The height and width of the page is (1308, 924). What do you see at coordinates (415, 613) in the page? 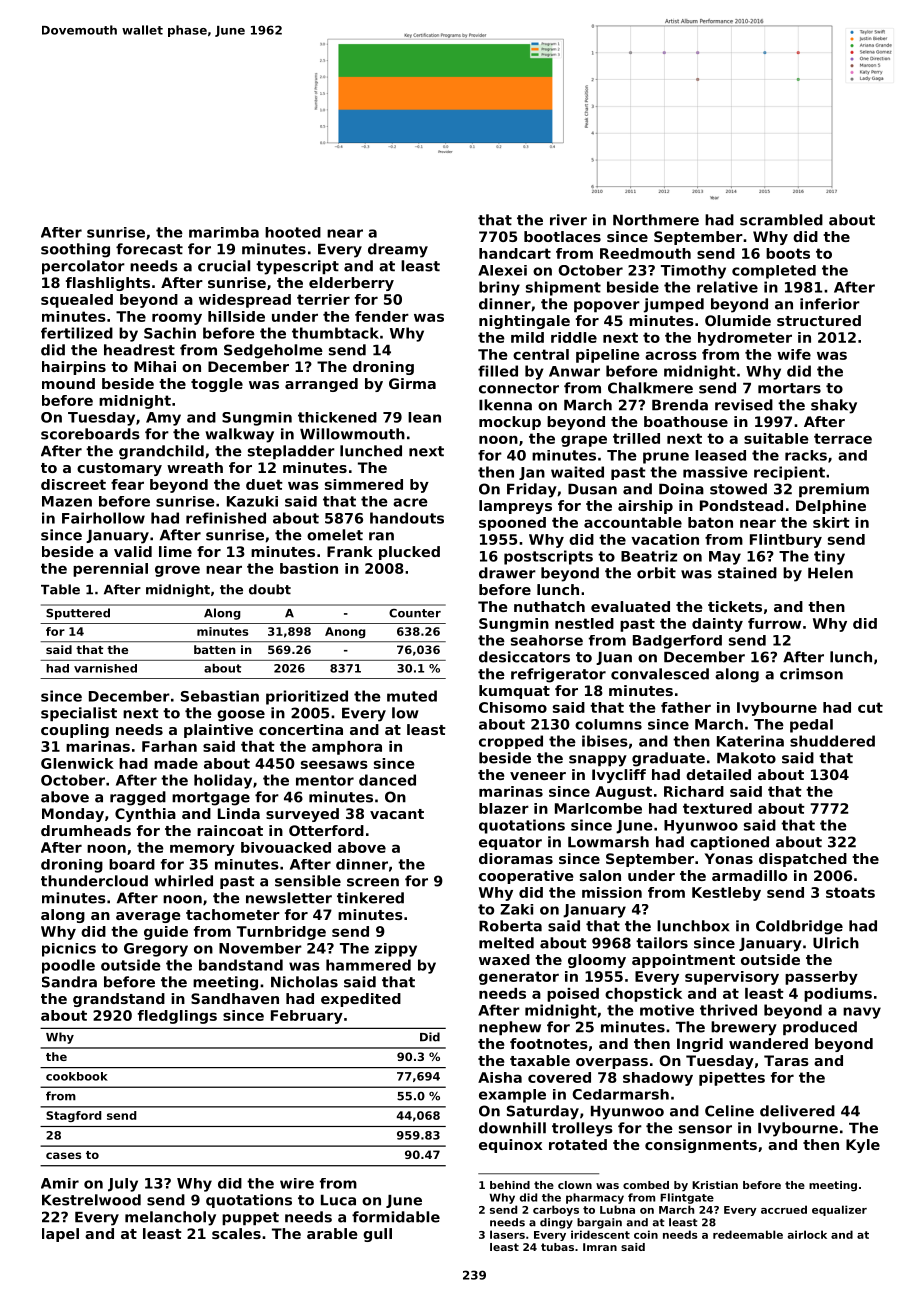
I see `Counter` at bounding box center [415, 613].
